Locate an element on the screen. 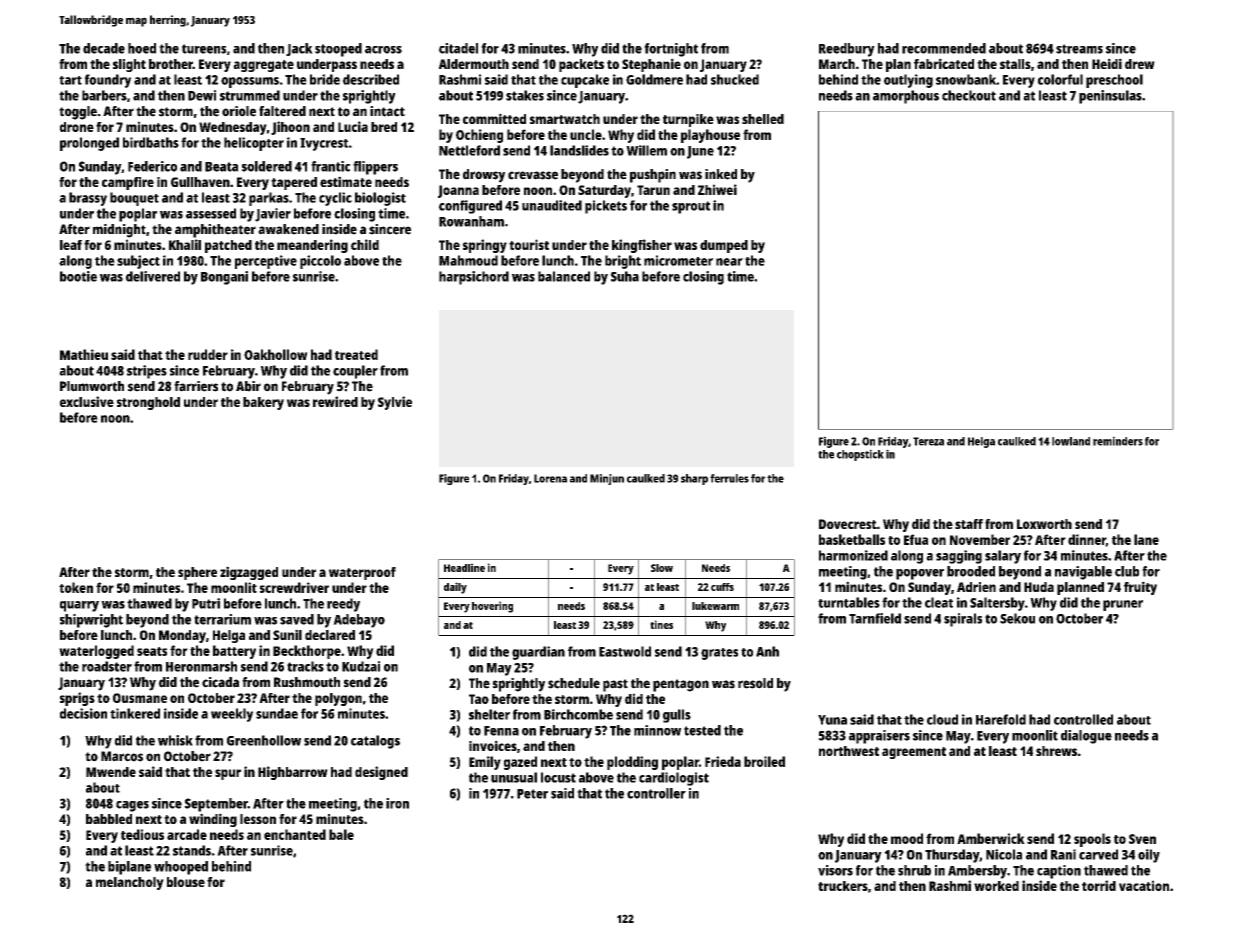 The width and height of the screenshot is (1233, 952). treated is located at coordinates (356, 354).
